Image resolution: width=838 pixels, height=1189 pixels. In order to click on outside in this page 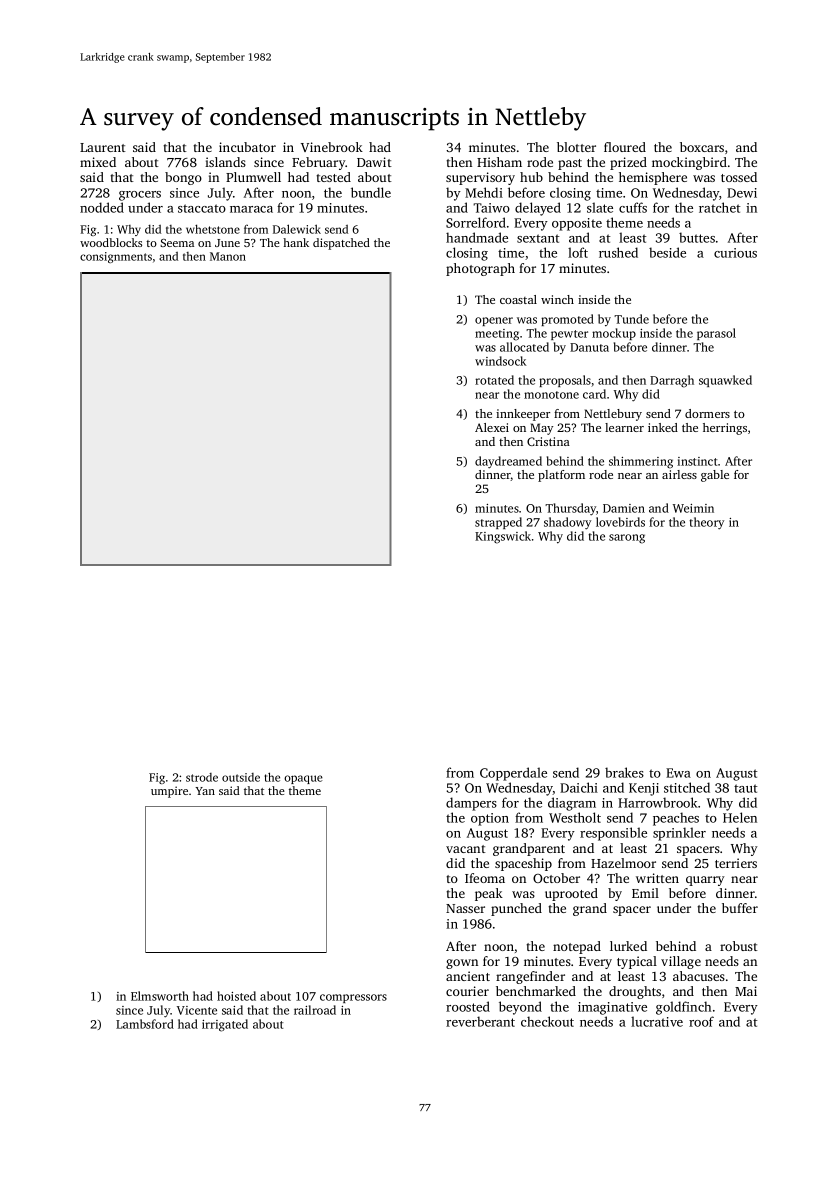, I will do `click(241, 777)`.
